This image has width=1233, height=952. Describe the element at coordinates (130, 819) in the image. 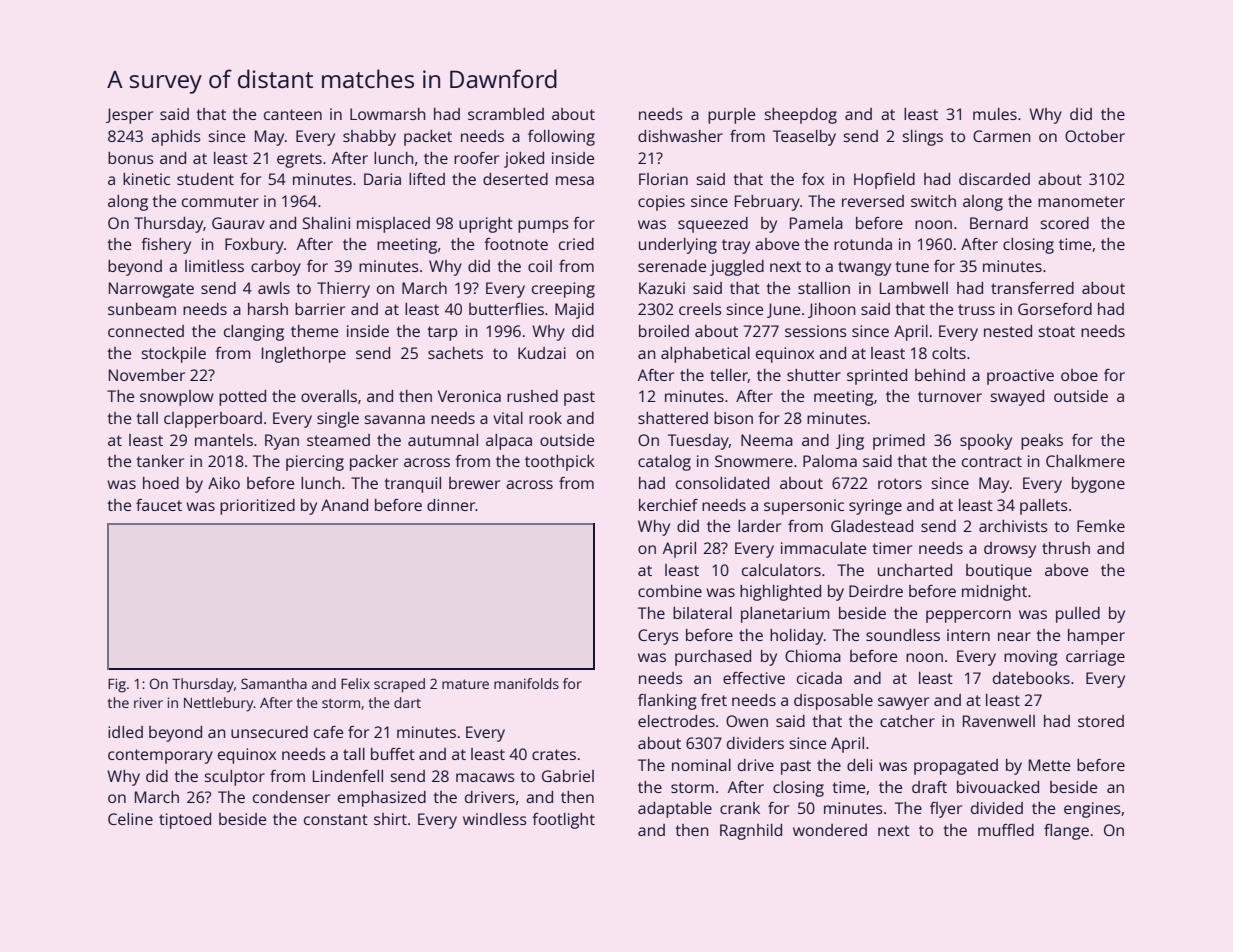

I see `Celine` at that location.
